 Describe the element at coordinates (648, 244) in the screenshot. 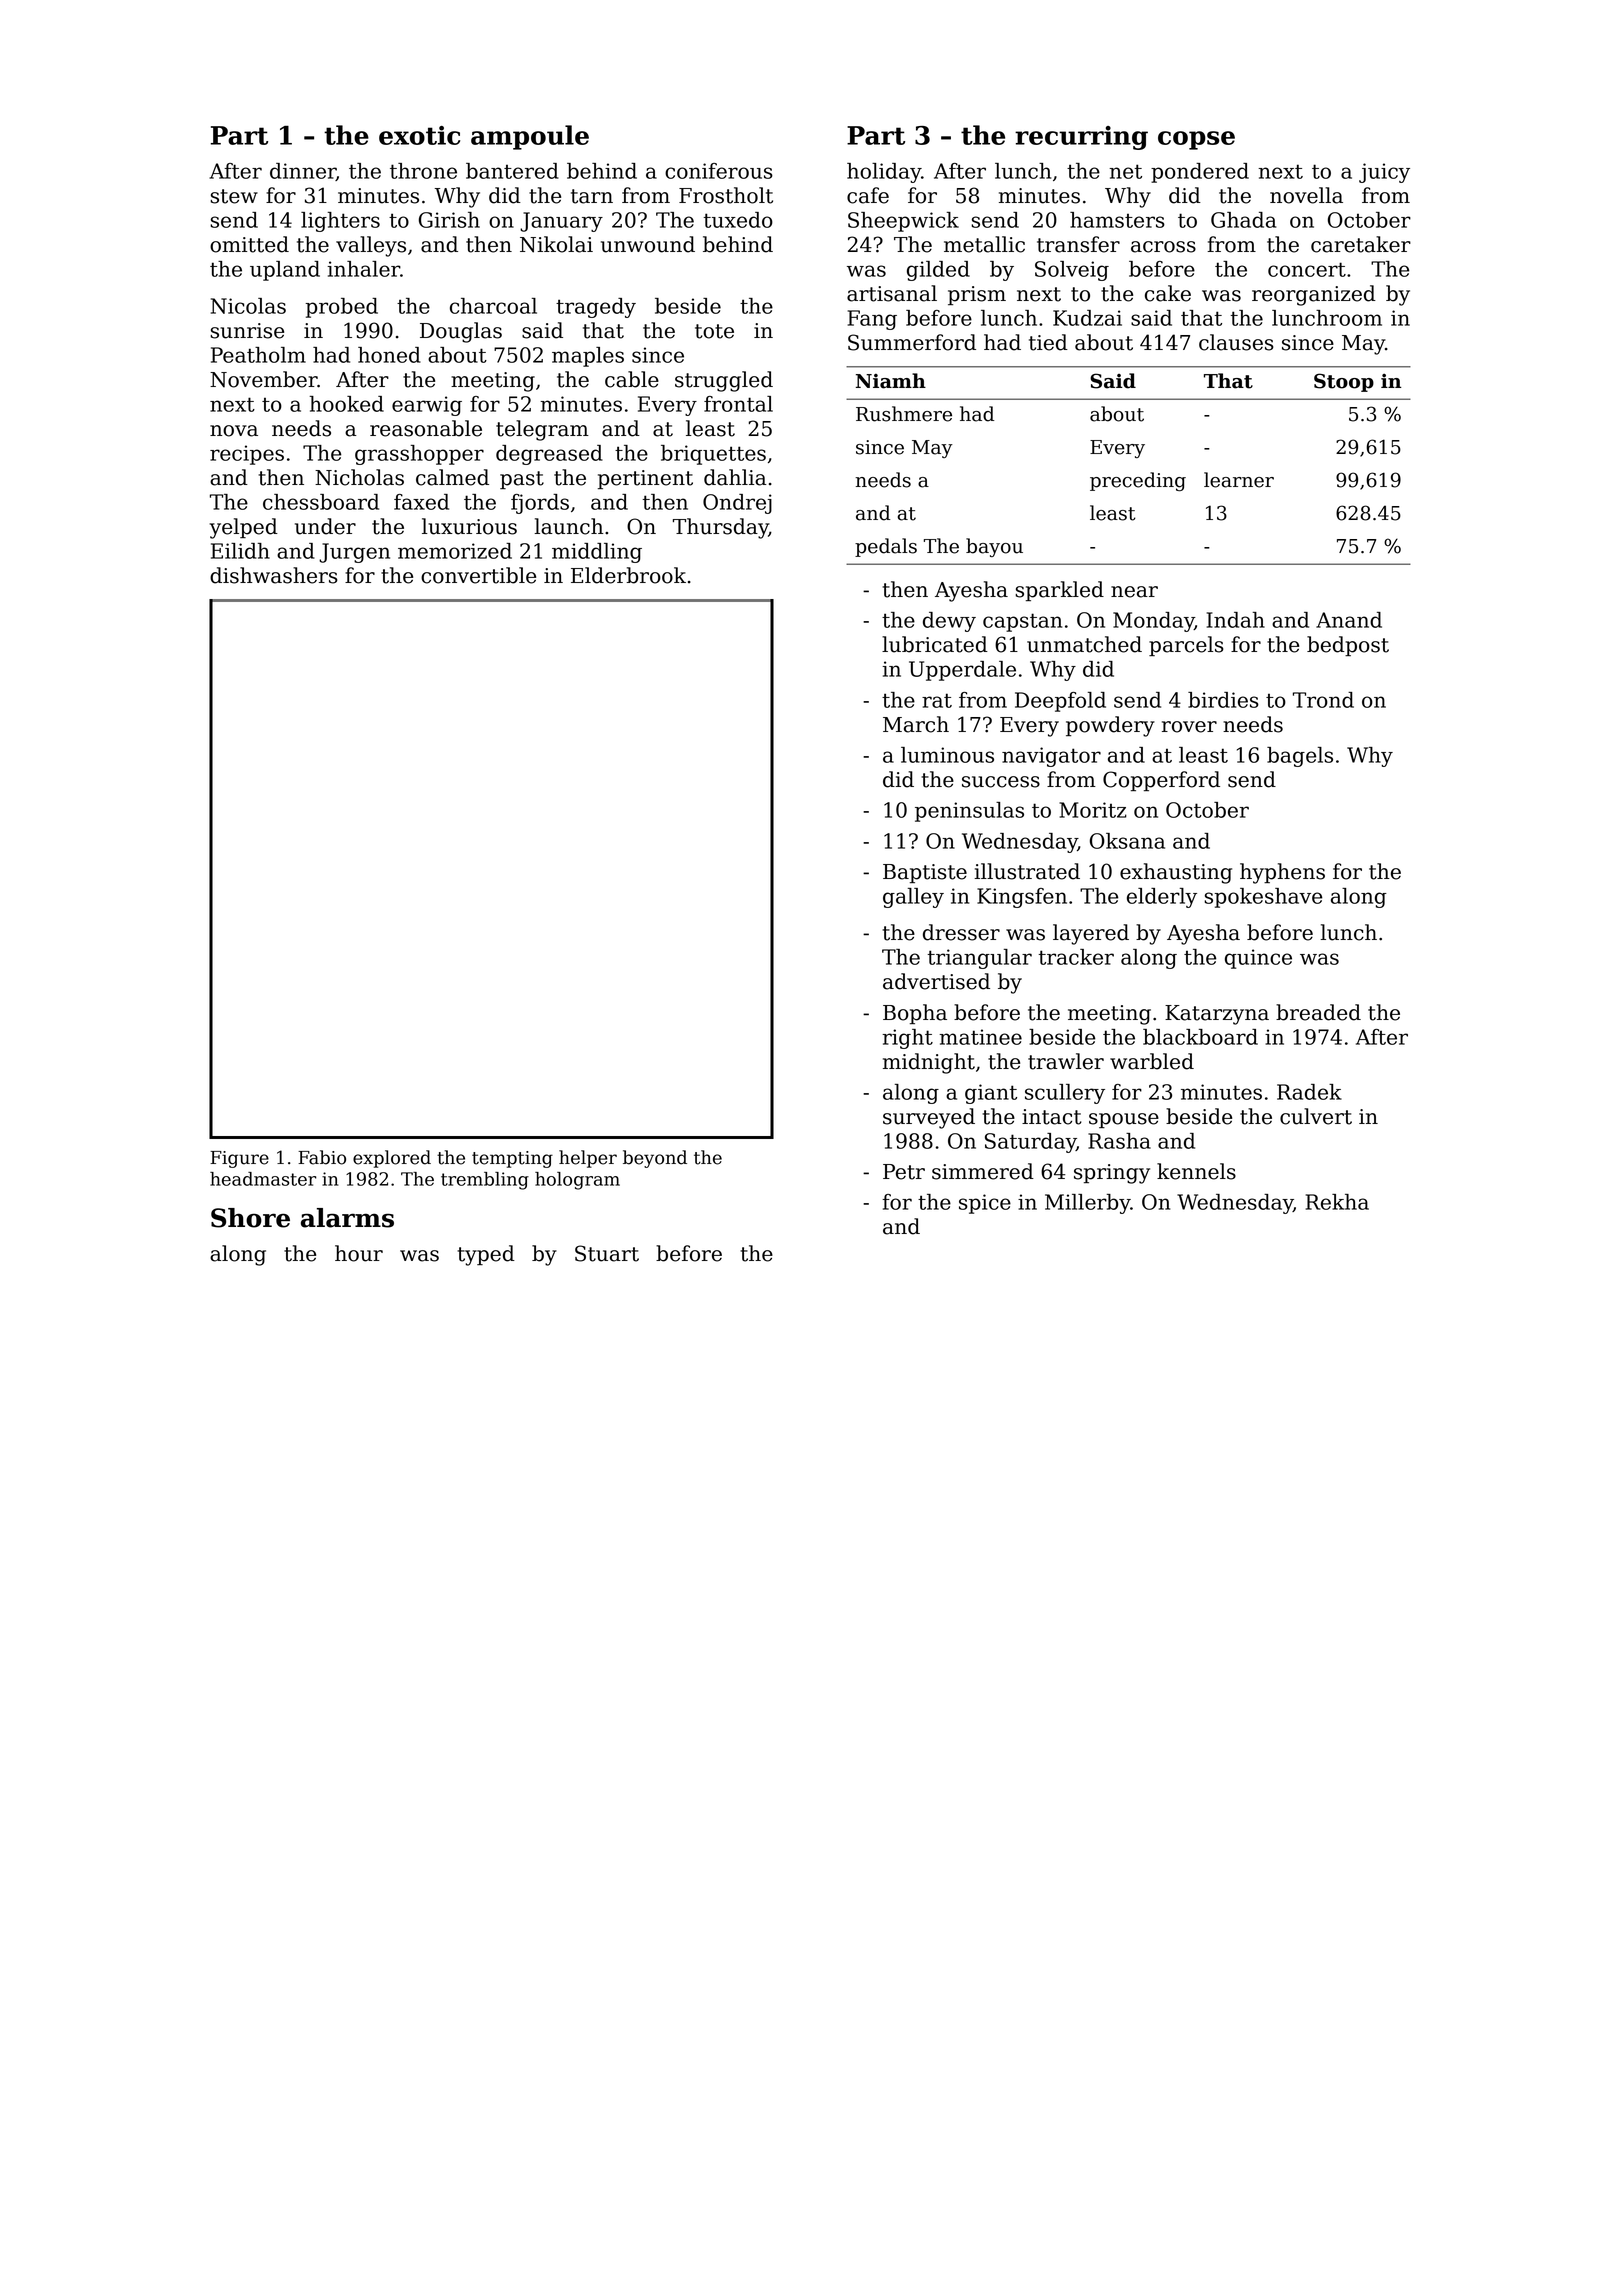

I see `unwound` at that location.
